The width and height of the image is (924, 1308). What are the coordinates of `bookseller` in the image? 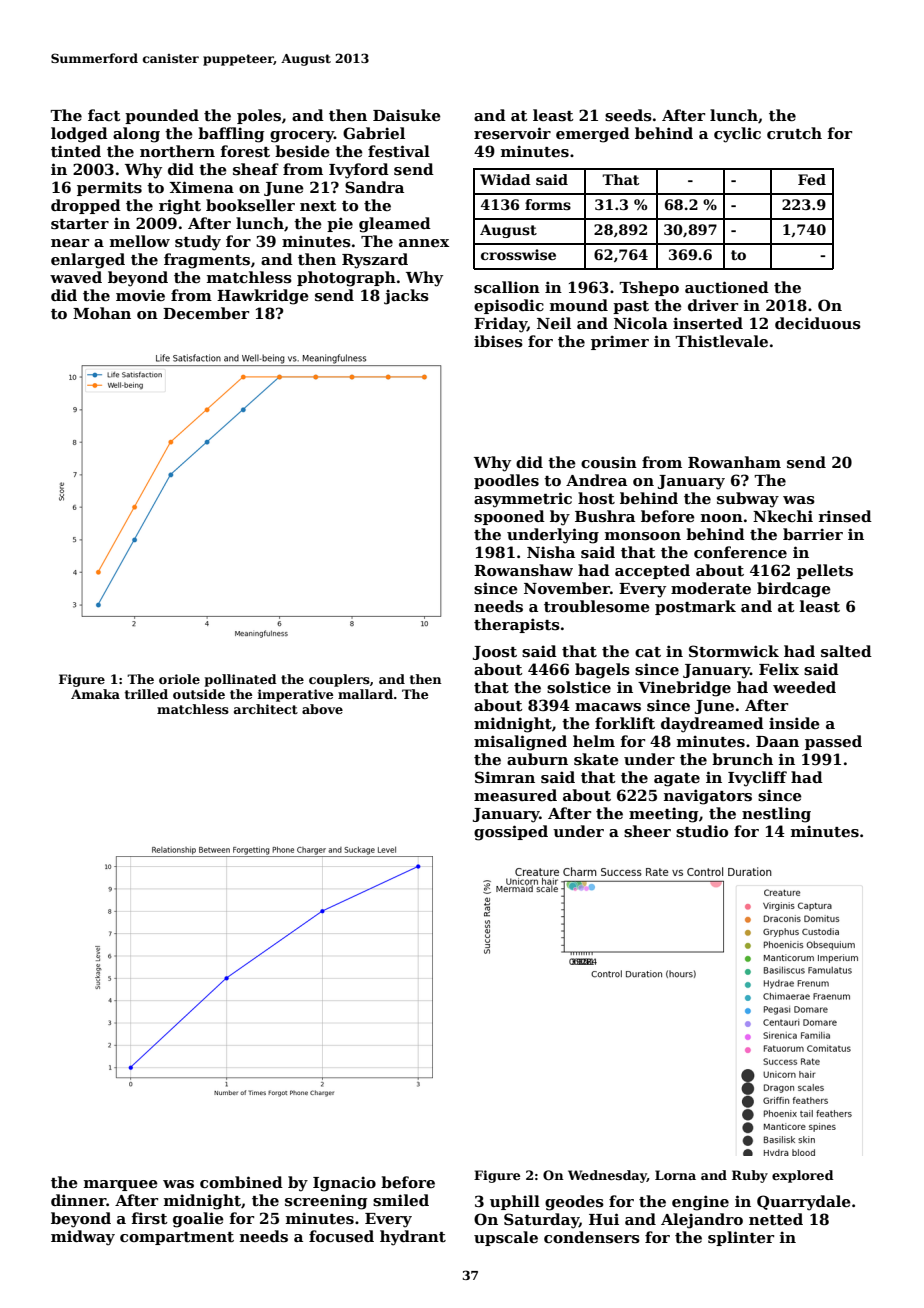 It's located at (250, 205).
